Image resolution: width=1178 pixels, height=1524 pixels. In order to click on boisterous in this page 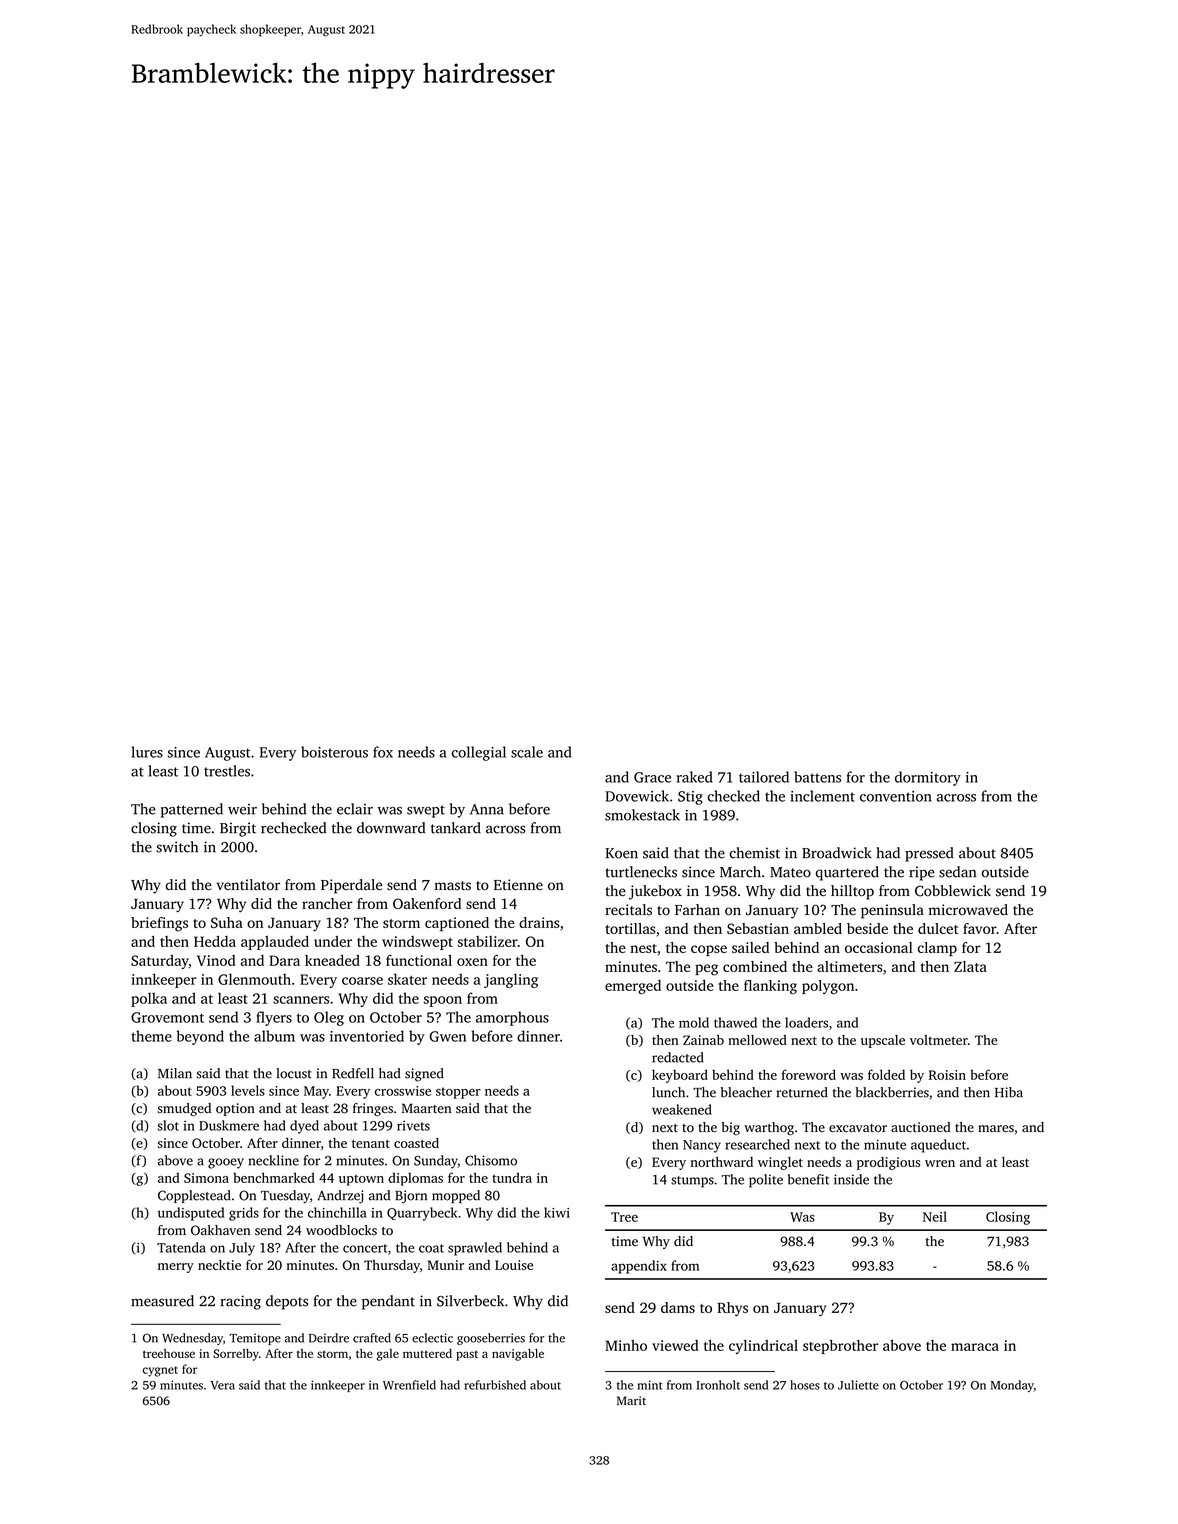, I will do `click(334, 752)`.
